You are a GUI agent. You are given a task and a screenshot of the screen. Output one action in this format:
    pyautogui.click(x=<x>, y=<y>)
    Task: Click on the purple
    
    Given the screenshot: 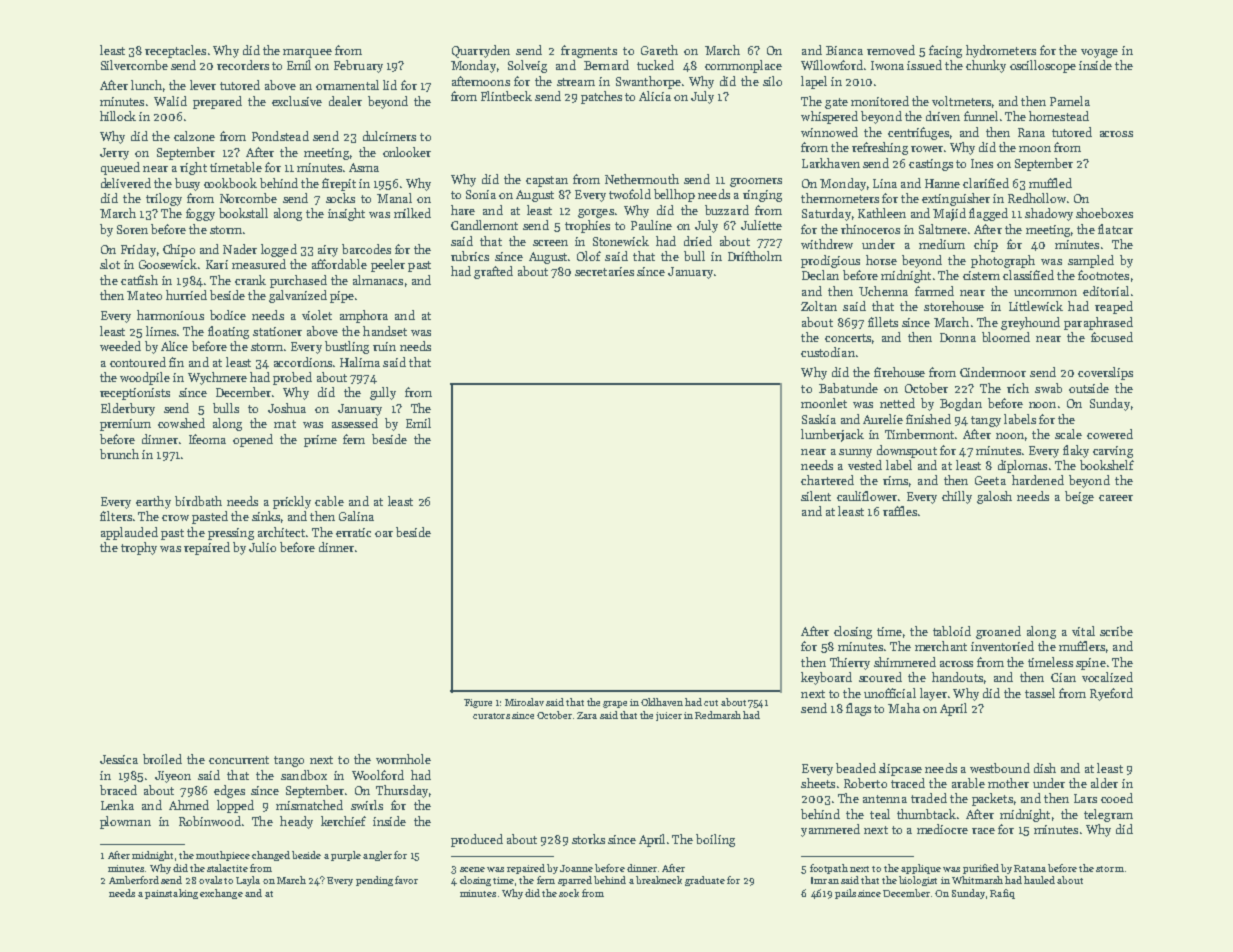 What is the action you would take?
    pyautogui.click(x=346, y=856)
